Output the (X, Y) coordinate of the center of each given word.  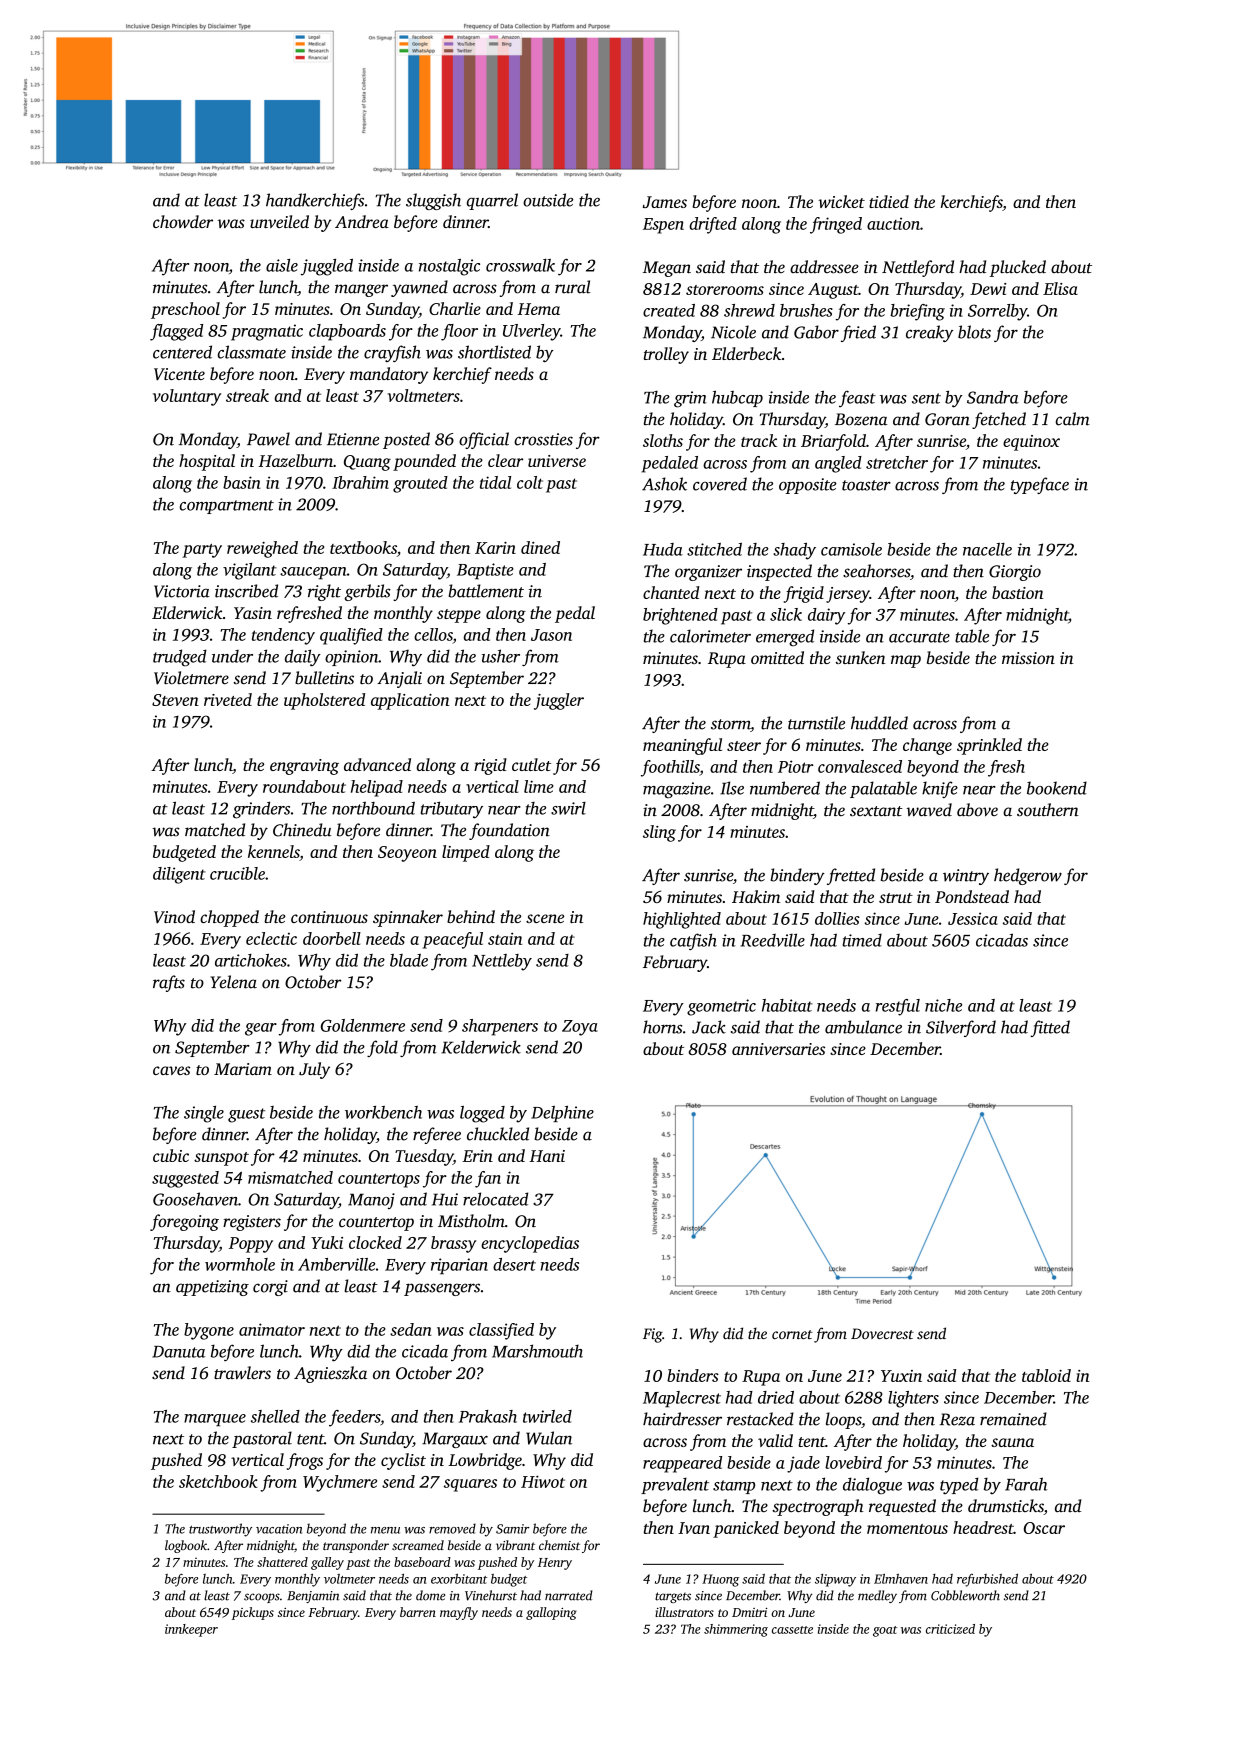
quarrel (492, 201)
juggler (559, 701)
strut (896, 898)
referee (437, 1135)
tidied (889, 201)
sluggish (433, 201)
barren (418, 1612)
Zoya (580, 1028)
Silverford (961, 1028)
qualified (351, 636)
